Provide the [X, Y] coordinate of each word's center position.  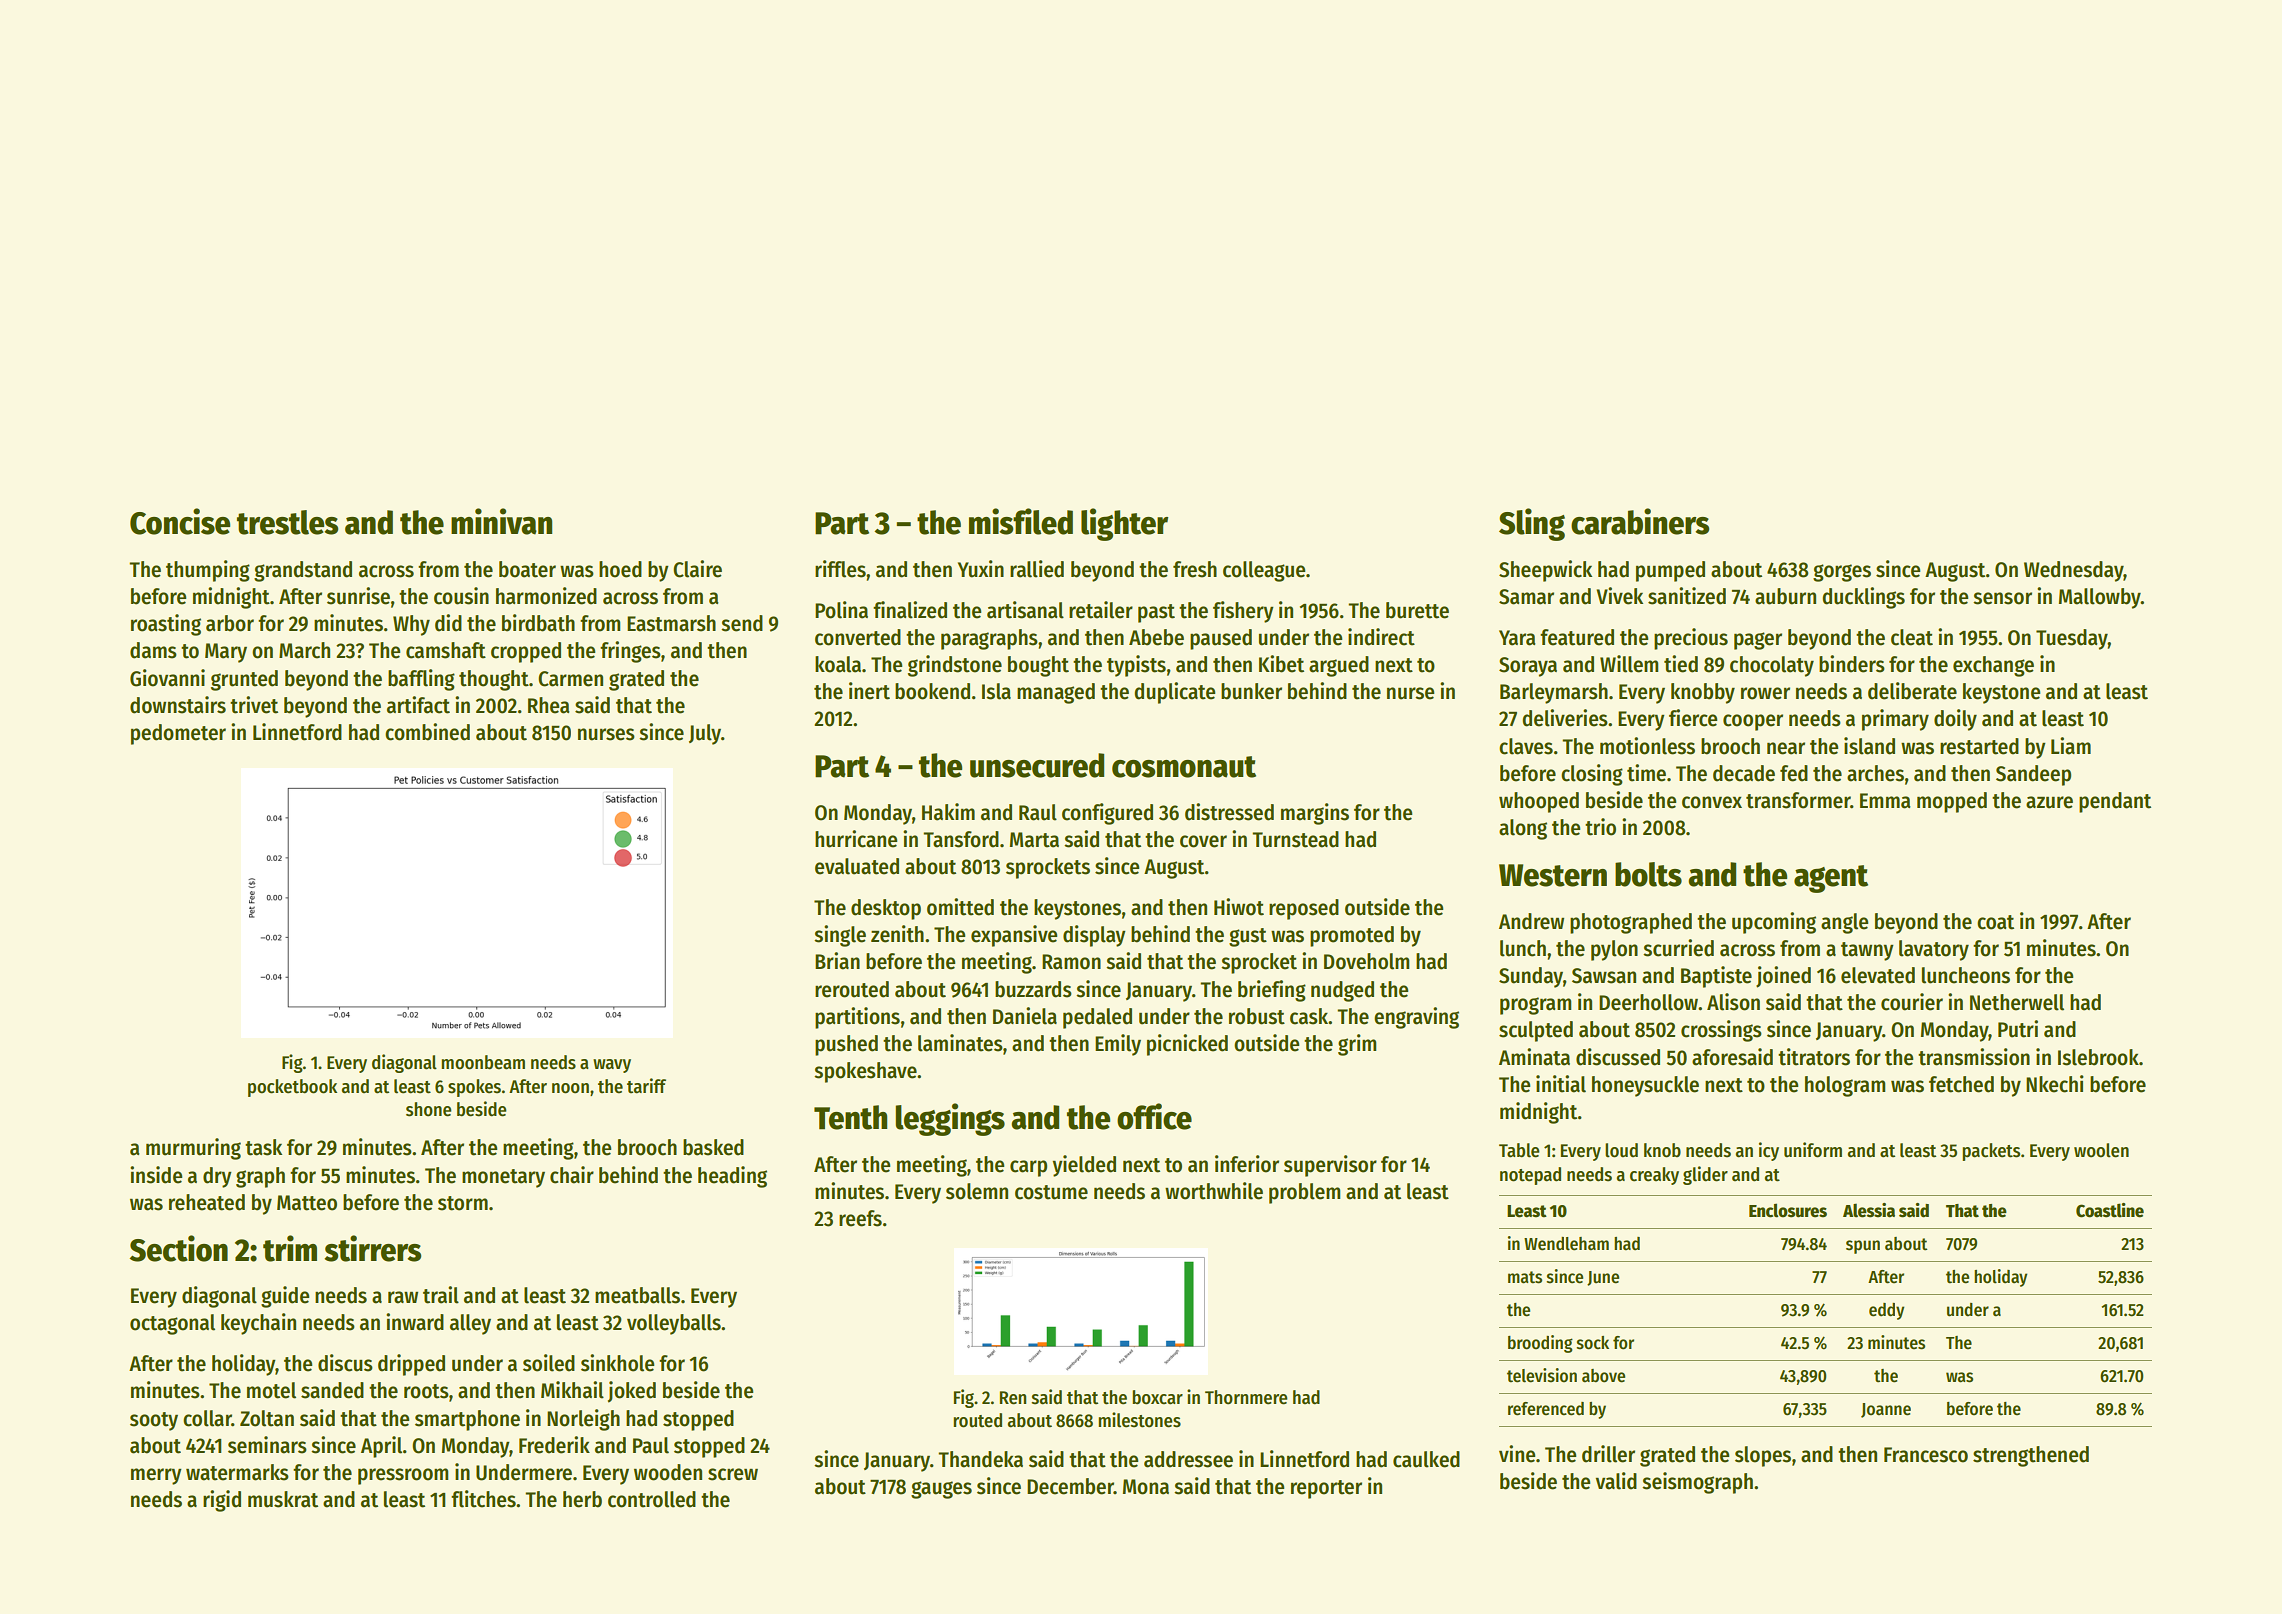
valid [1616, 1481]
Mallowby [2100, 598]
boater [527, 569]
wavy [612, 1066]
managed [1056, 693]
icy [1769, 1151]
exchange [1993, 666]
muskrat [283, 1499]
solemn [977, 1191]
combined [427, 732]
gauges [941, 1490]
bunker [1251, 691]
